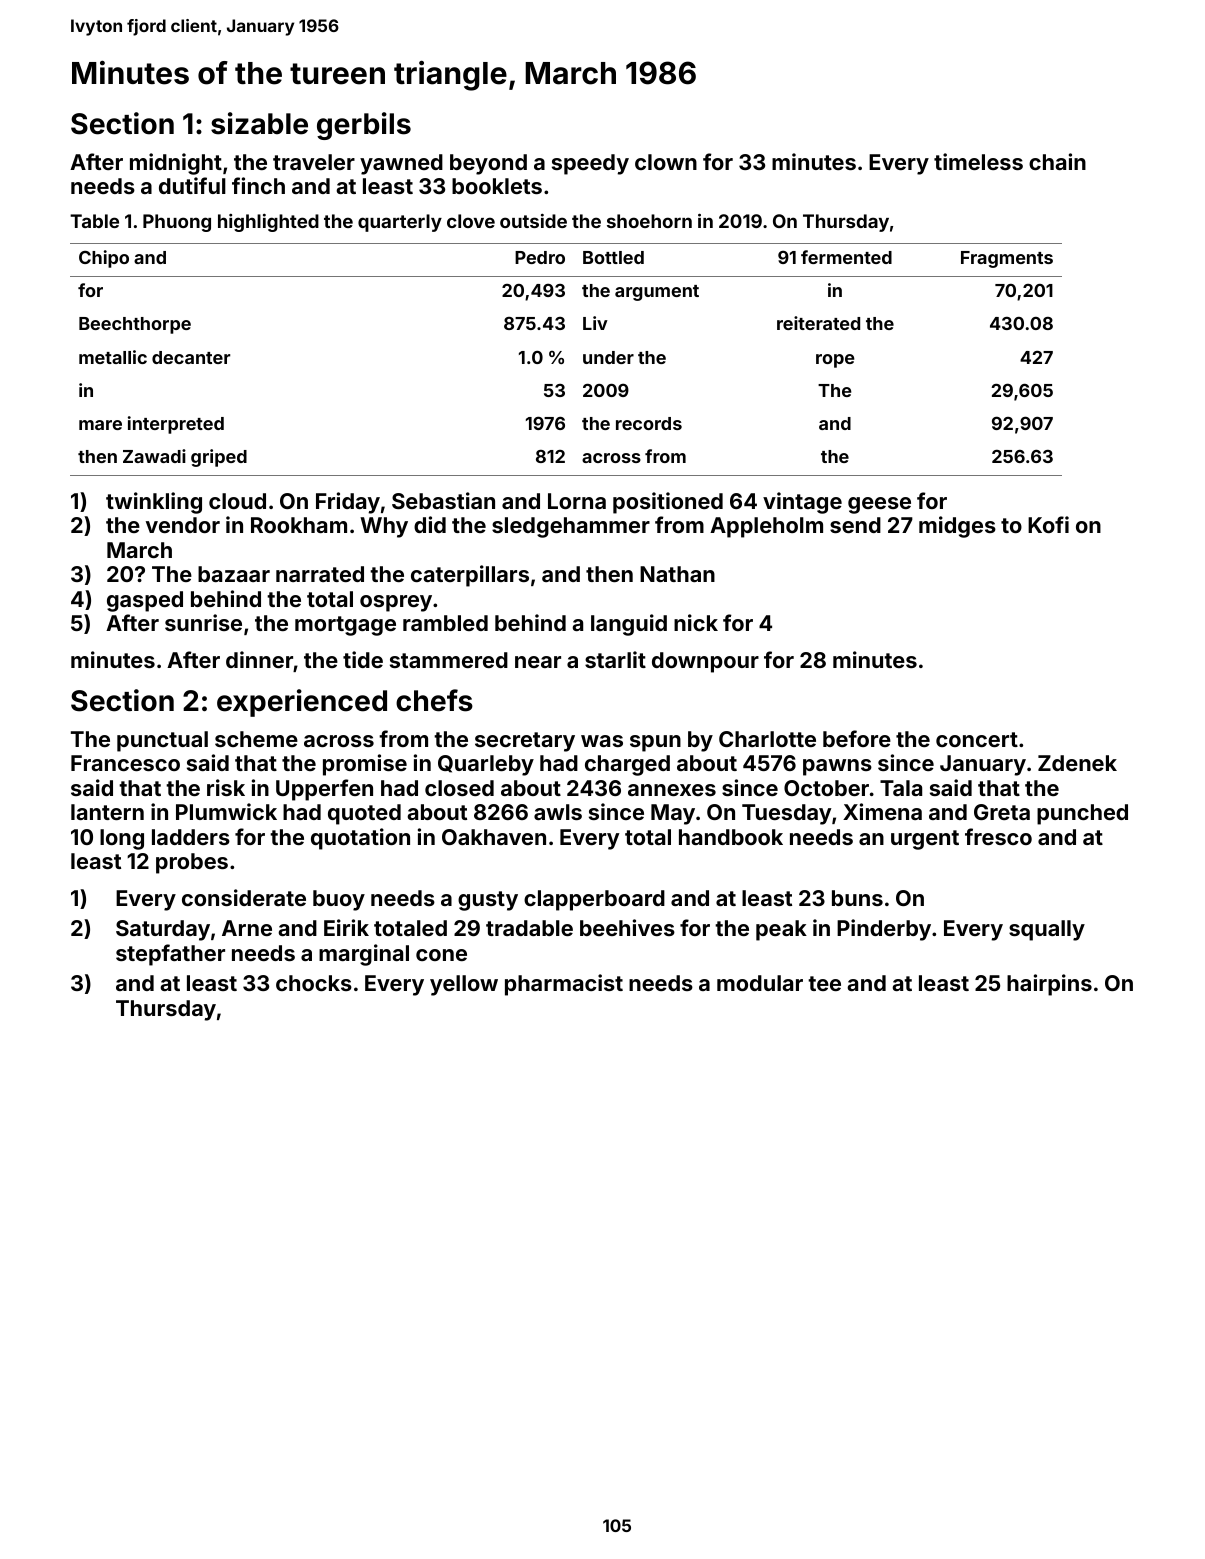 Image resolution: width=1205 pixels, height=1559 pixels. What do you see at coordinates (957, 527) in the document?
I see `midges` at bounding box center [957, 527].
